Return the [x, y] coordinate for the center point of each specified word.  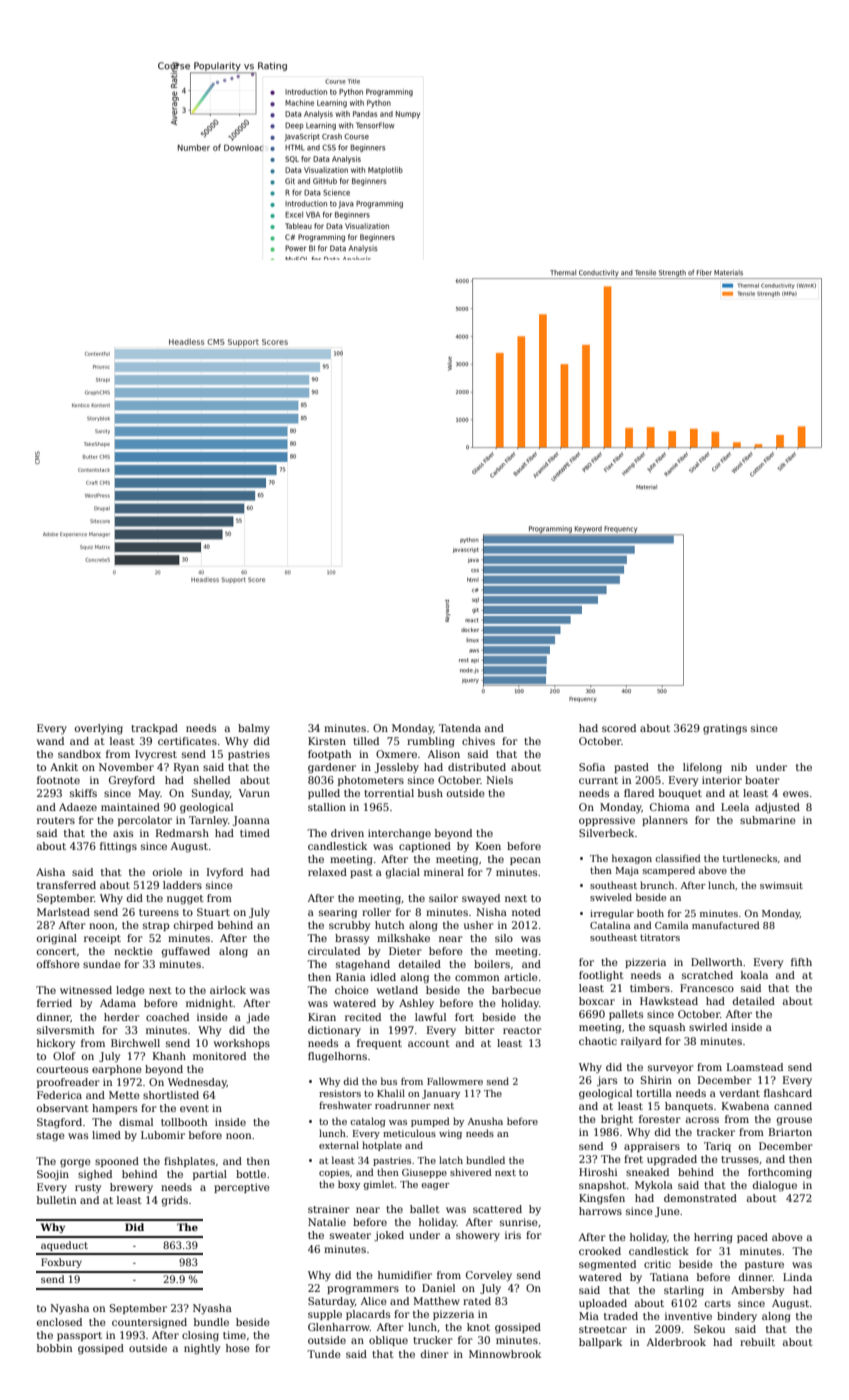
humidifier [405, 1275]
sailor [443, 898]
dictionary [334, 1031]
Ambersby [757, 1291]
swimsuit [781, 885]
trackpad [154, 729]
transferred [66, 885]
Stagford [59, 1123]
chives [478, 741]
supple [325, 1315]
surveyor [671, 1069]
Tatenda [460, 728]
